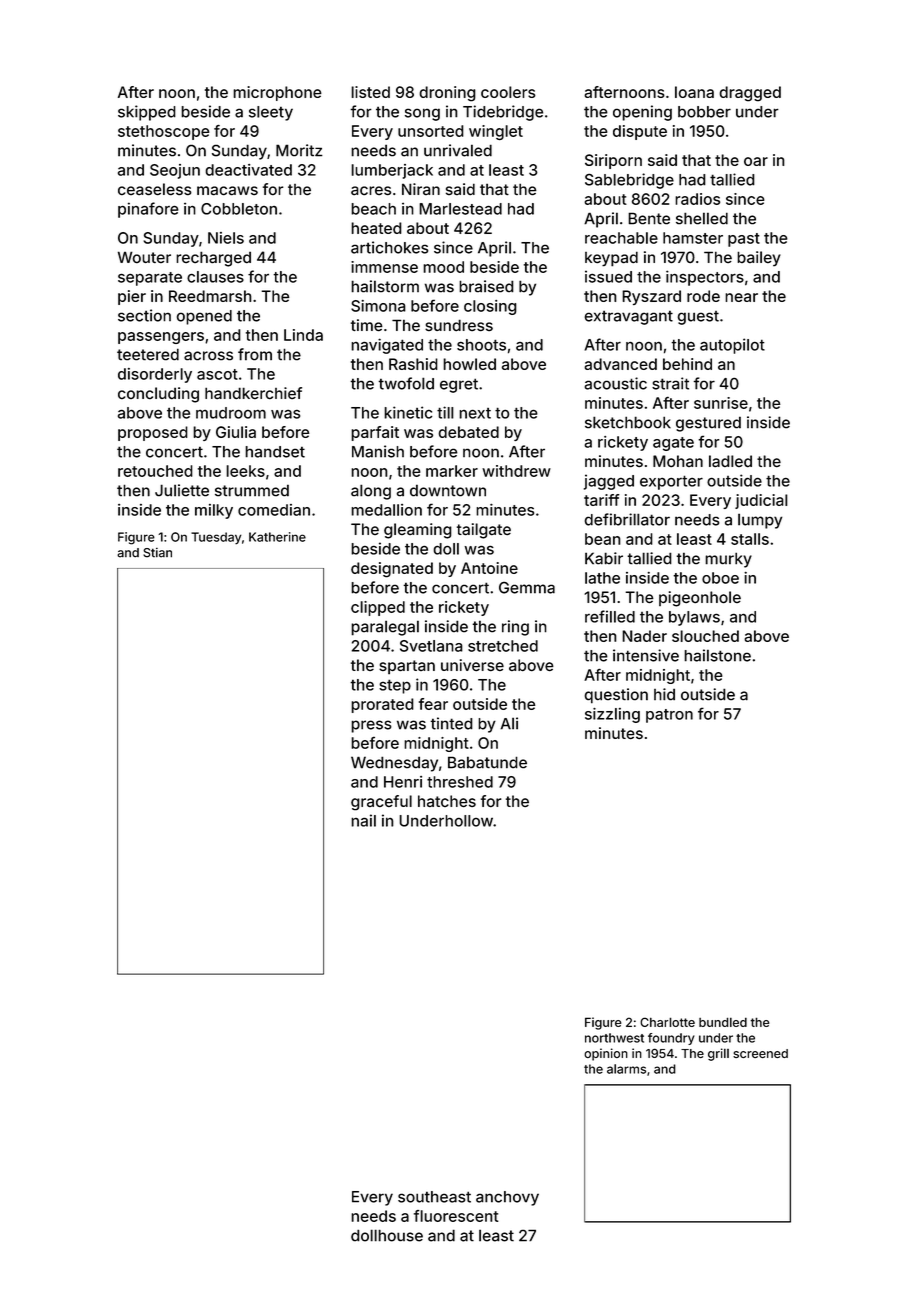 This screenshot has height=1316, width=908. What do you see at coordinates (509, 723) in the screenshot?
I see `Ali` at bounding box center [509, 723].
